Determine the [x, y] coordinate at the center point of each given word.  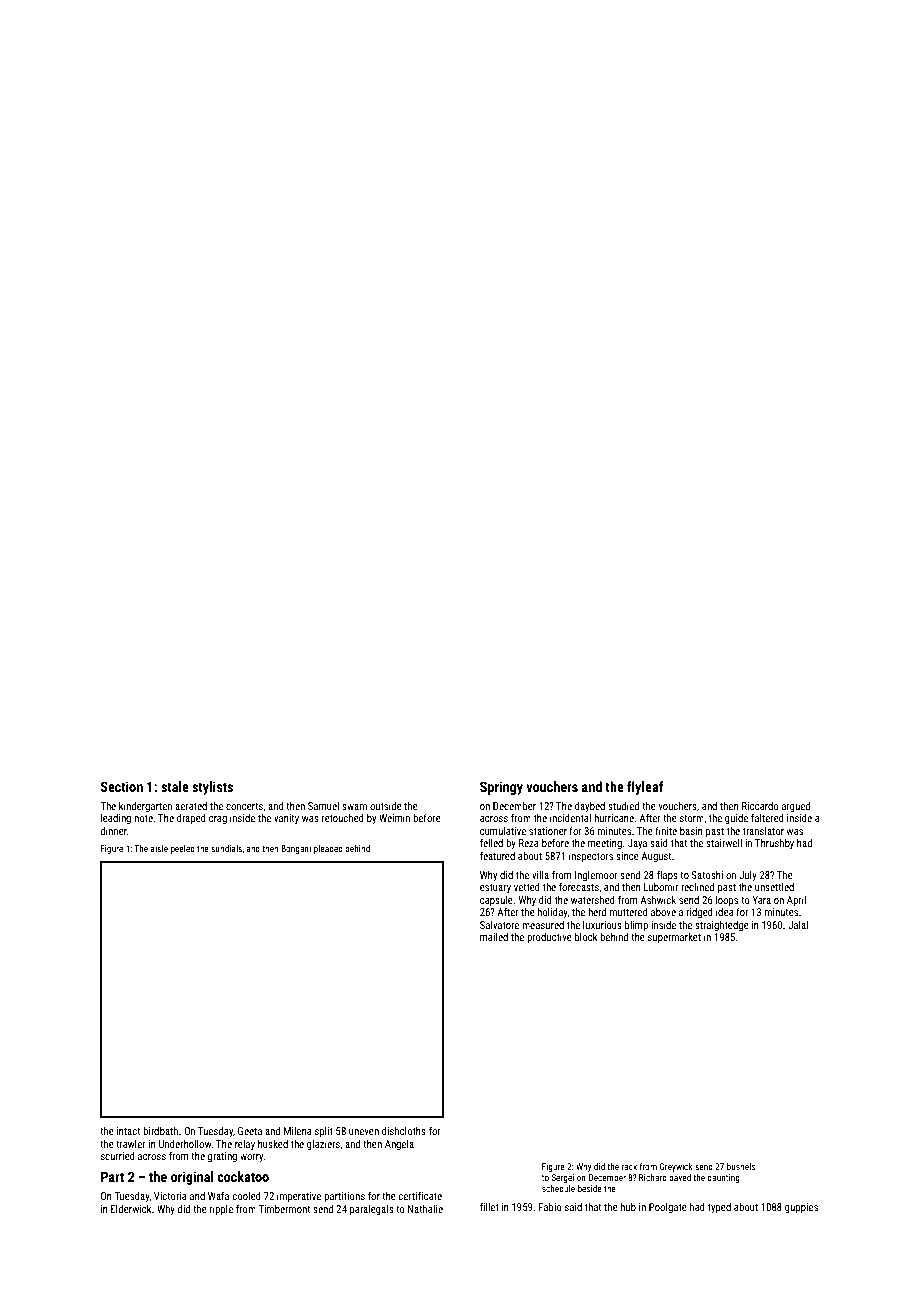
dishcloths [404, 1131]
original [192, 1178]
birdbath [160, 1131]
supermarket [674, 938]
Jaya [637, 844]
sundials [226, 848]
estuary [495, 888]
